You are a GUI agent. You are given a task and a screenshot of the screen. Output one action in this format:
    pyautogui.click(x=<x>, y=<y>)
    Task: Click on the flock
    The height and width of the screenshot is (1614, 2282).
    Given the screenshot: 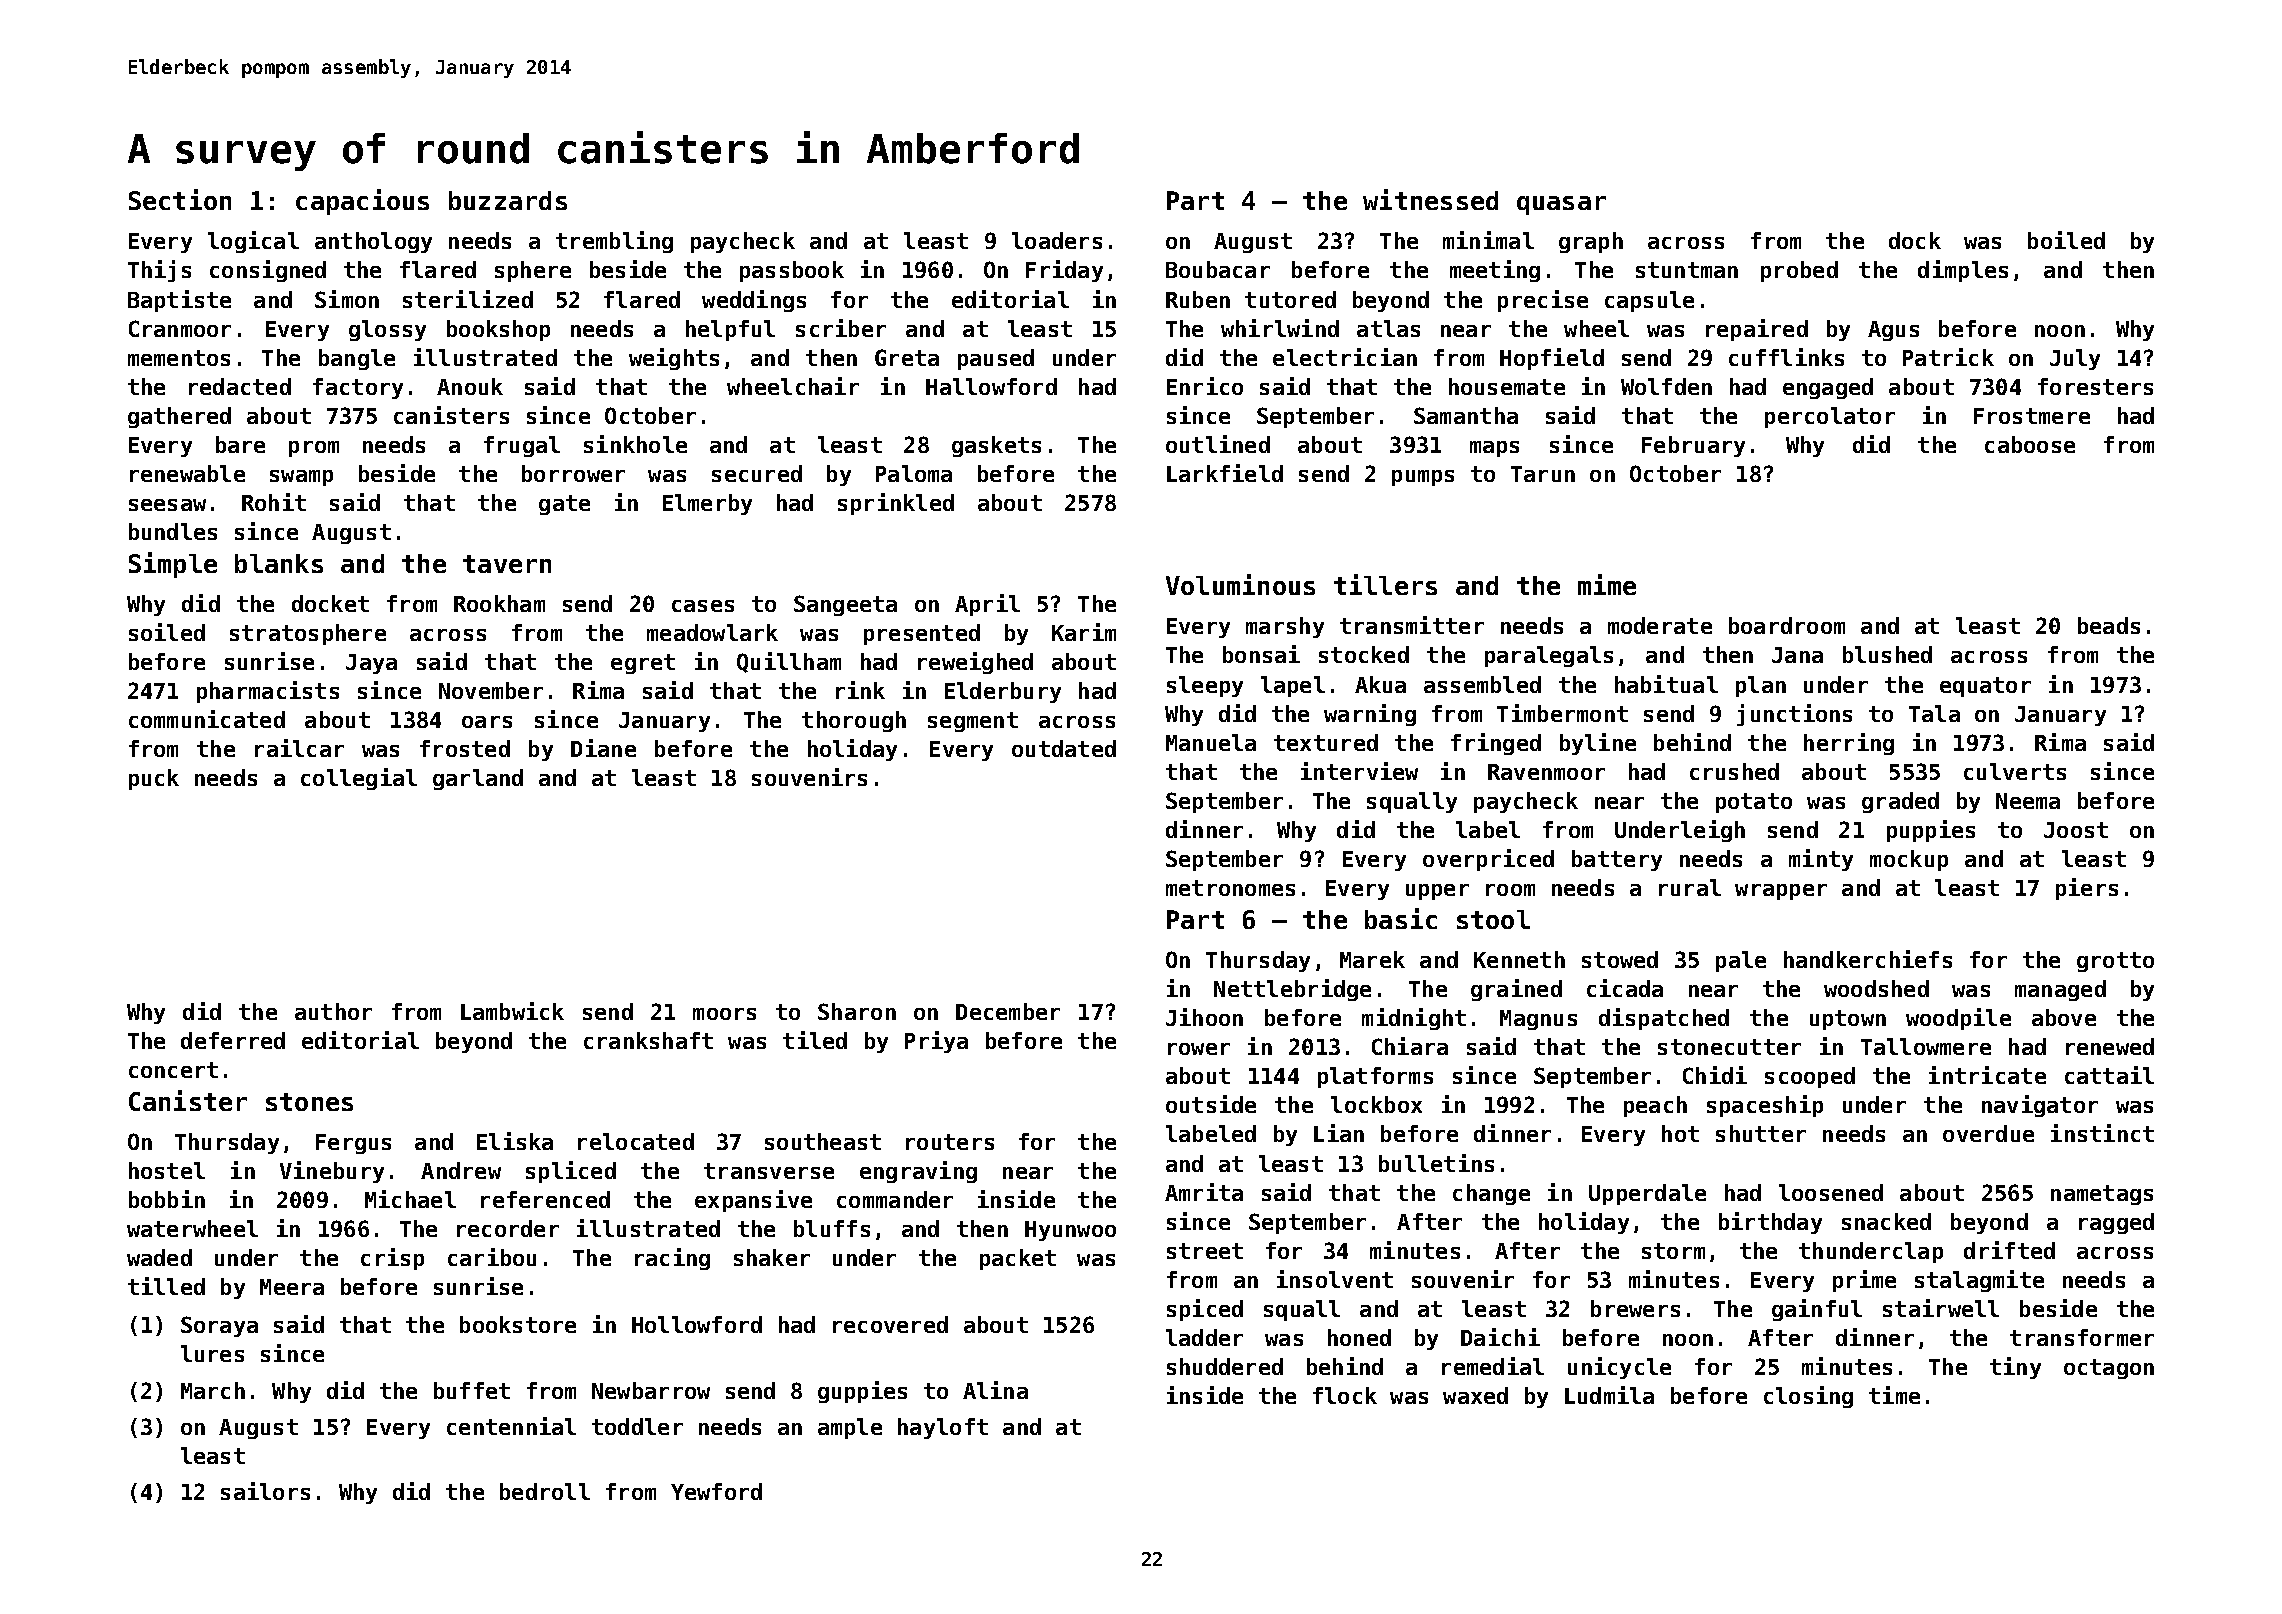 What is the action you would take?
    pyautogui.click(x=1345, y=1395)
